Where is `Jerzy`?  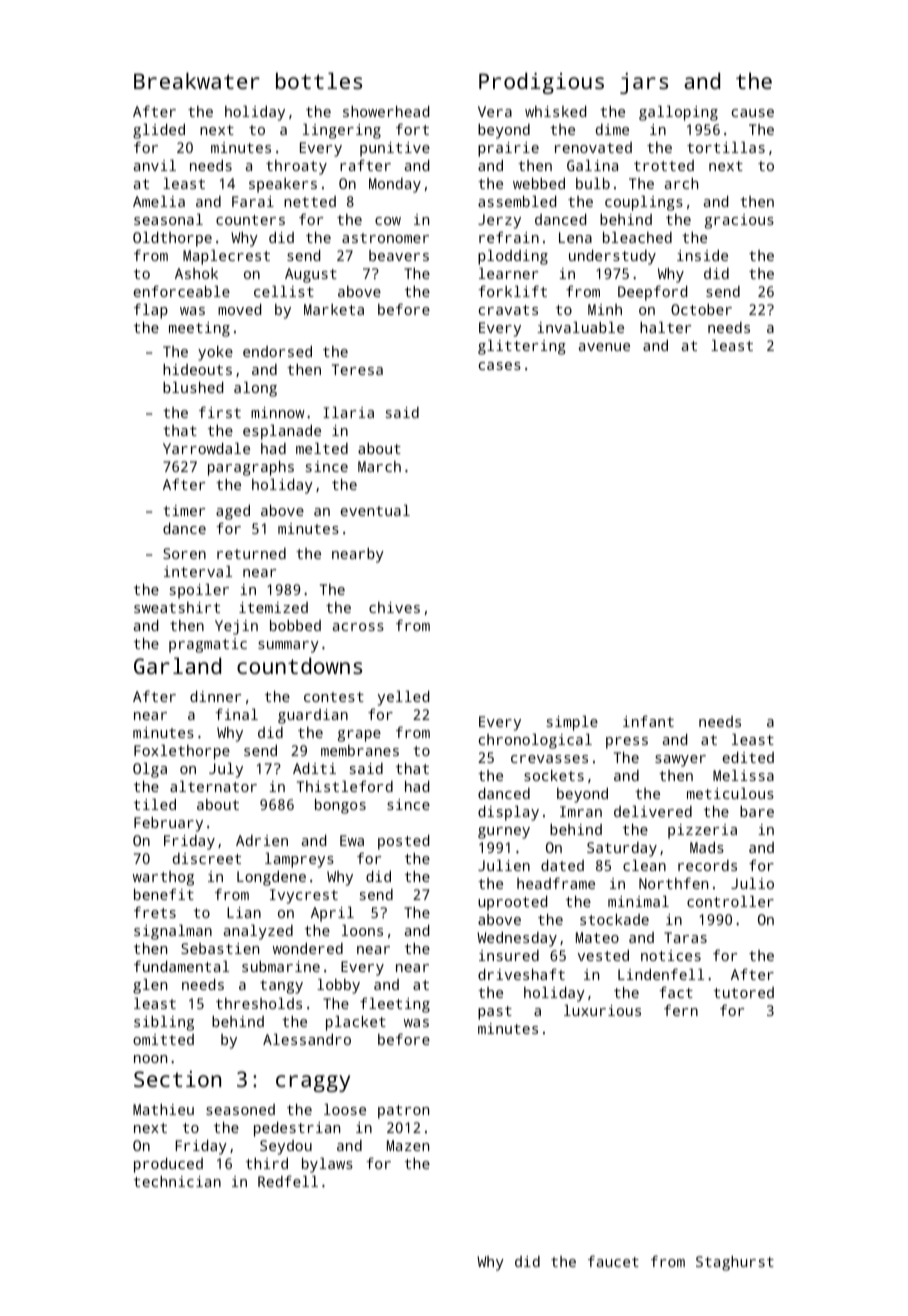
Jerzy is located at coordinates (499, 221).
